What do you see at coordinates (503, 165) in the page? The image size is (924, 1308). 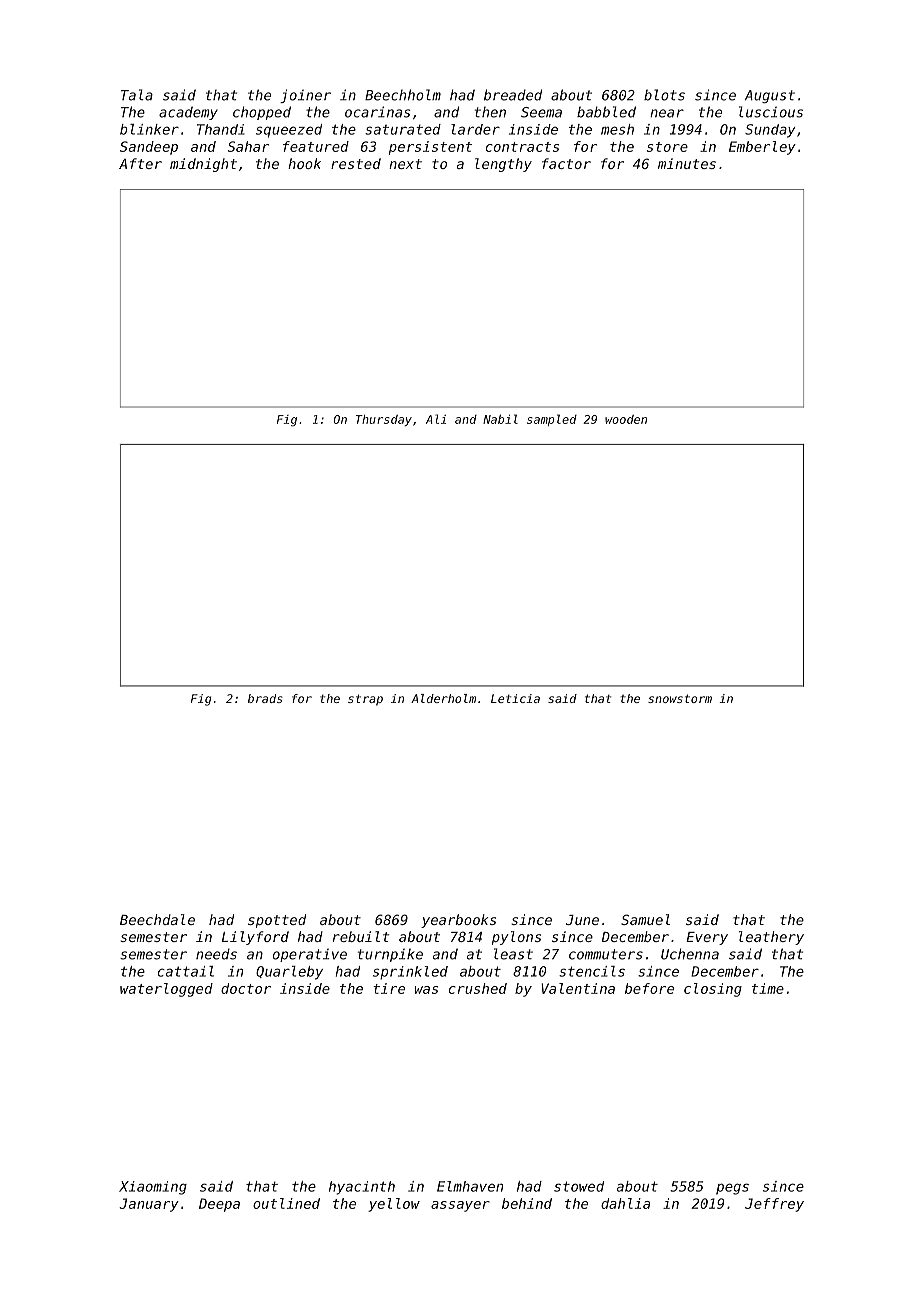 I see `lengthy` at bounding box center [503, 165].
